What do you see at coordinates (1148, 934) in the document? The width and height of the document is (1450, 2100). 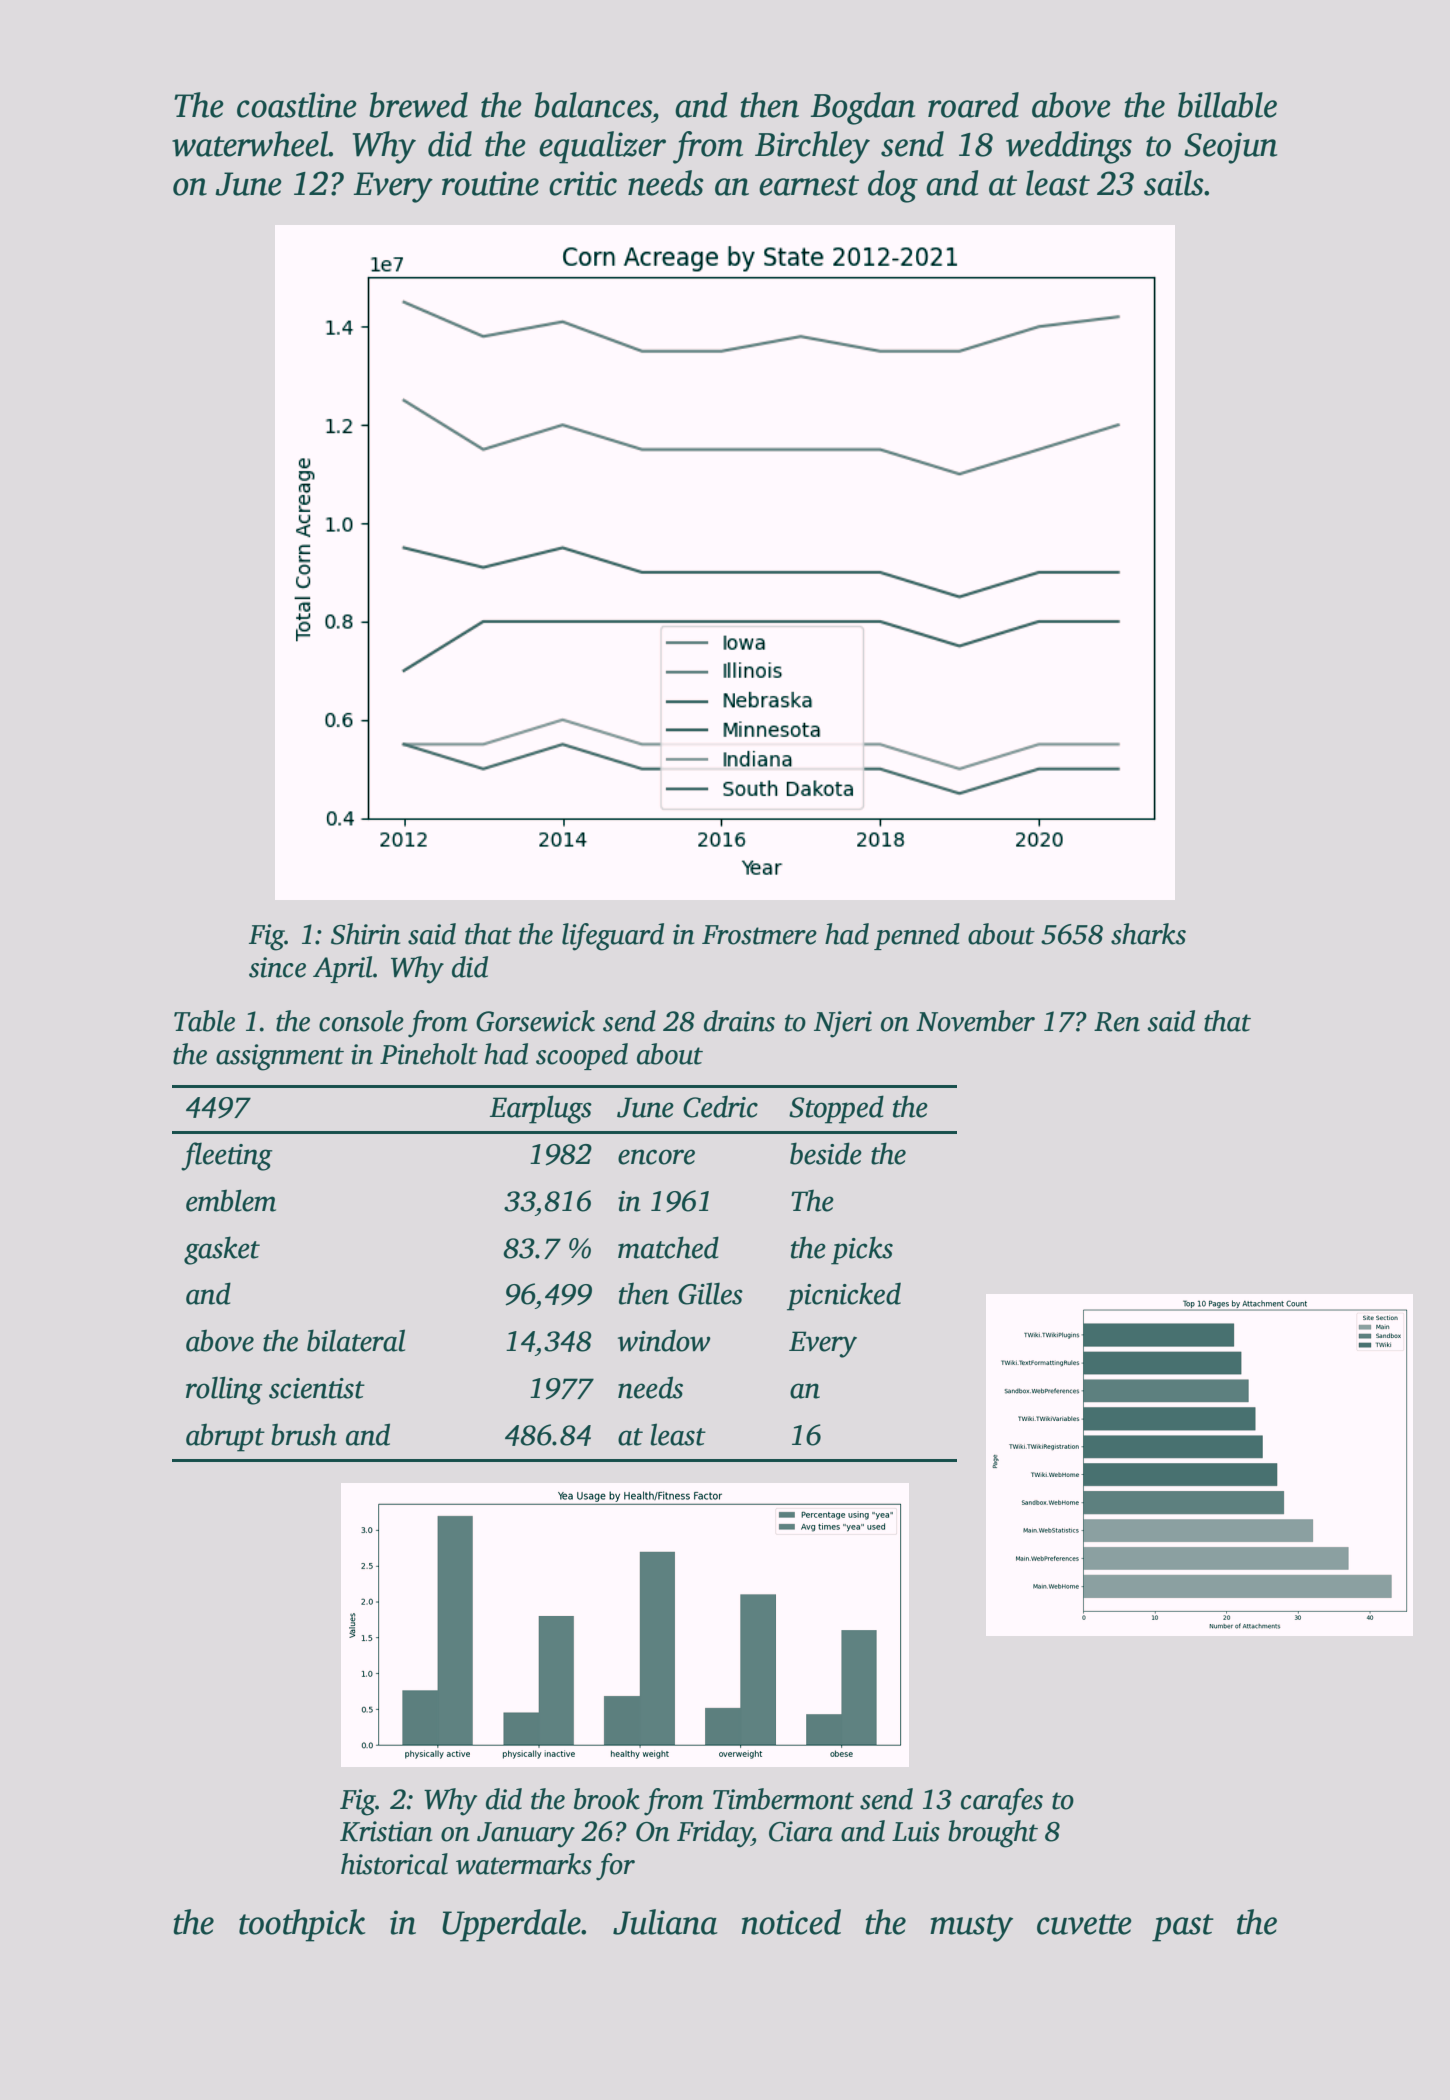 I see `sharks` at bounding box center [1148, 934].
